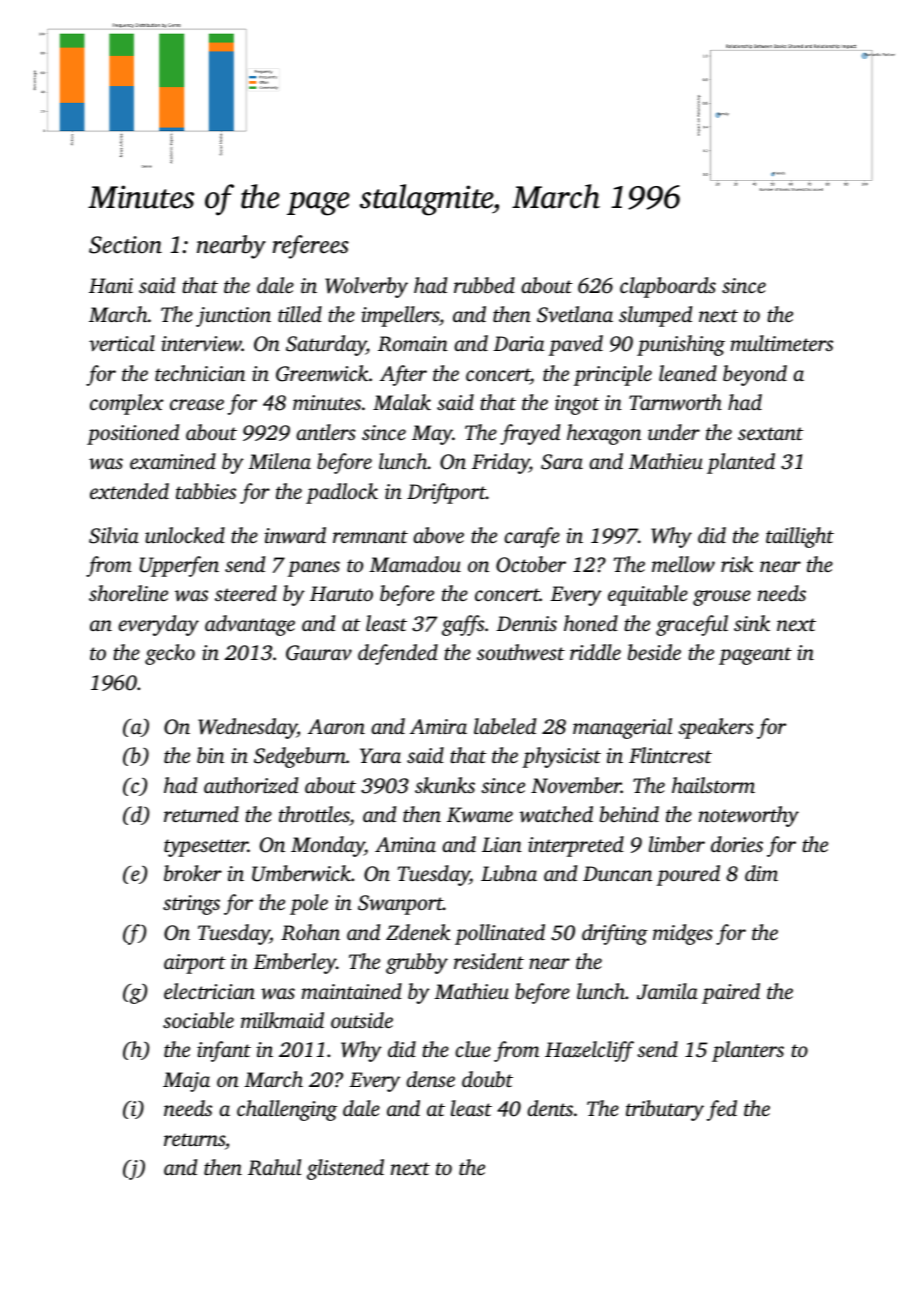  Describe the element at coordinates (274, 1167) in the screenshot. I see `Rahul` at that location.
